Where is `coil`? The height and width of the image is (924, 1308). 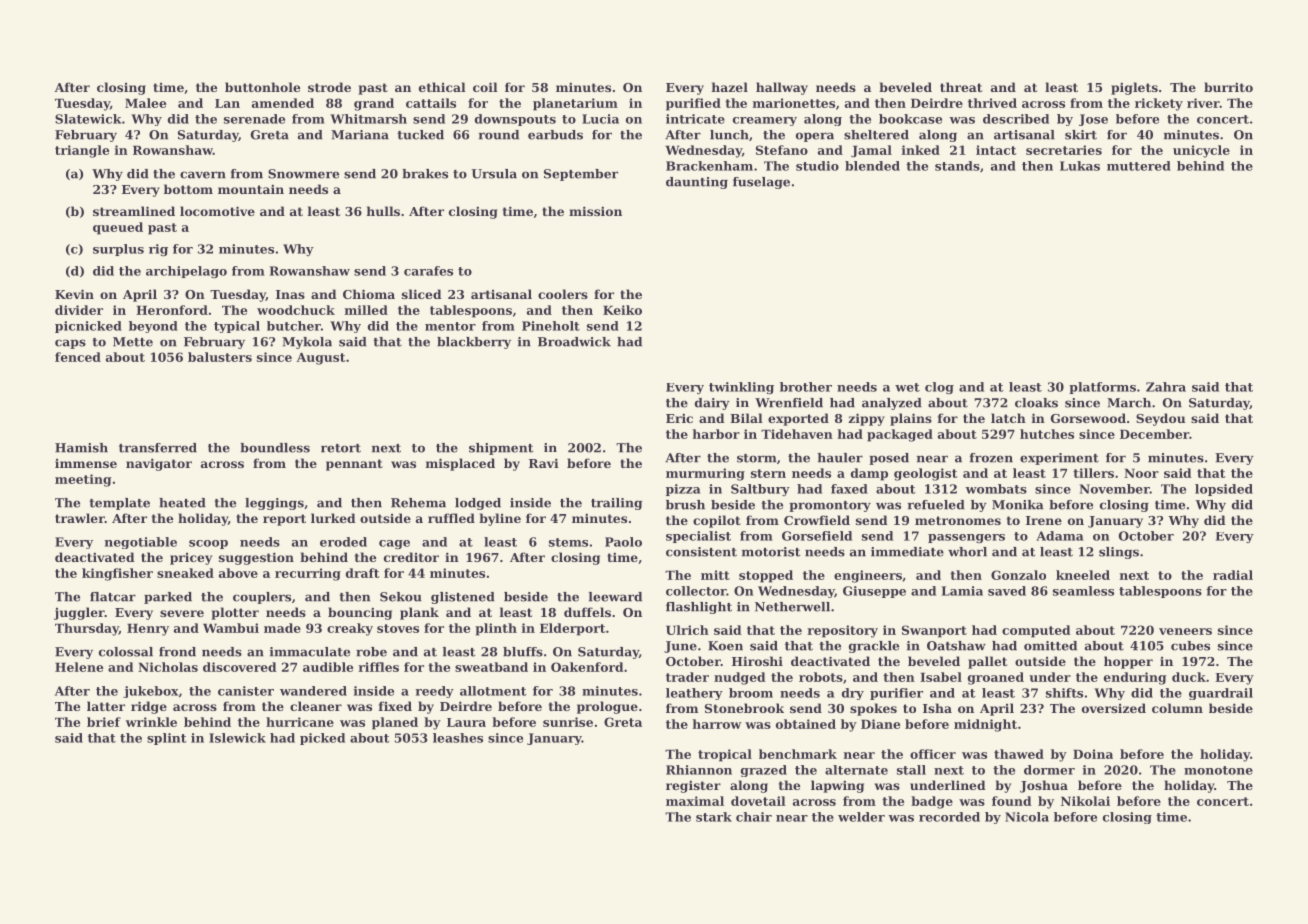
coil is located at coordinates (485, 87).
